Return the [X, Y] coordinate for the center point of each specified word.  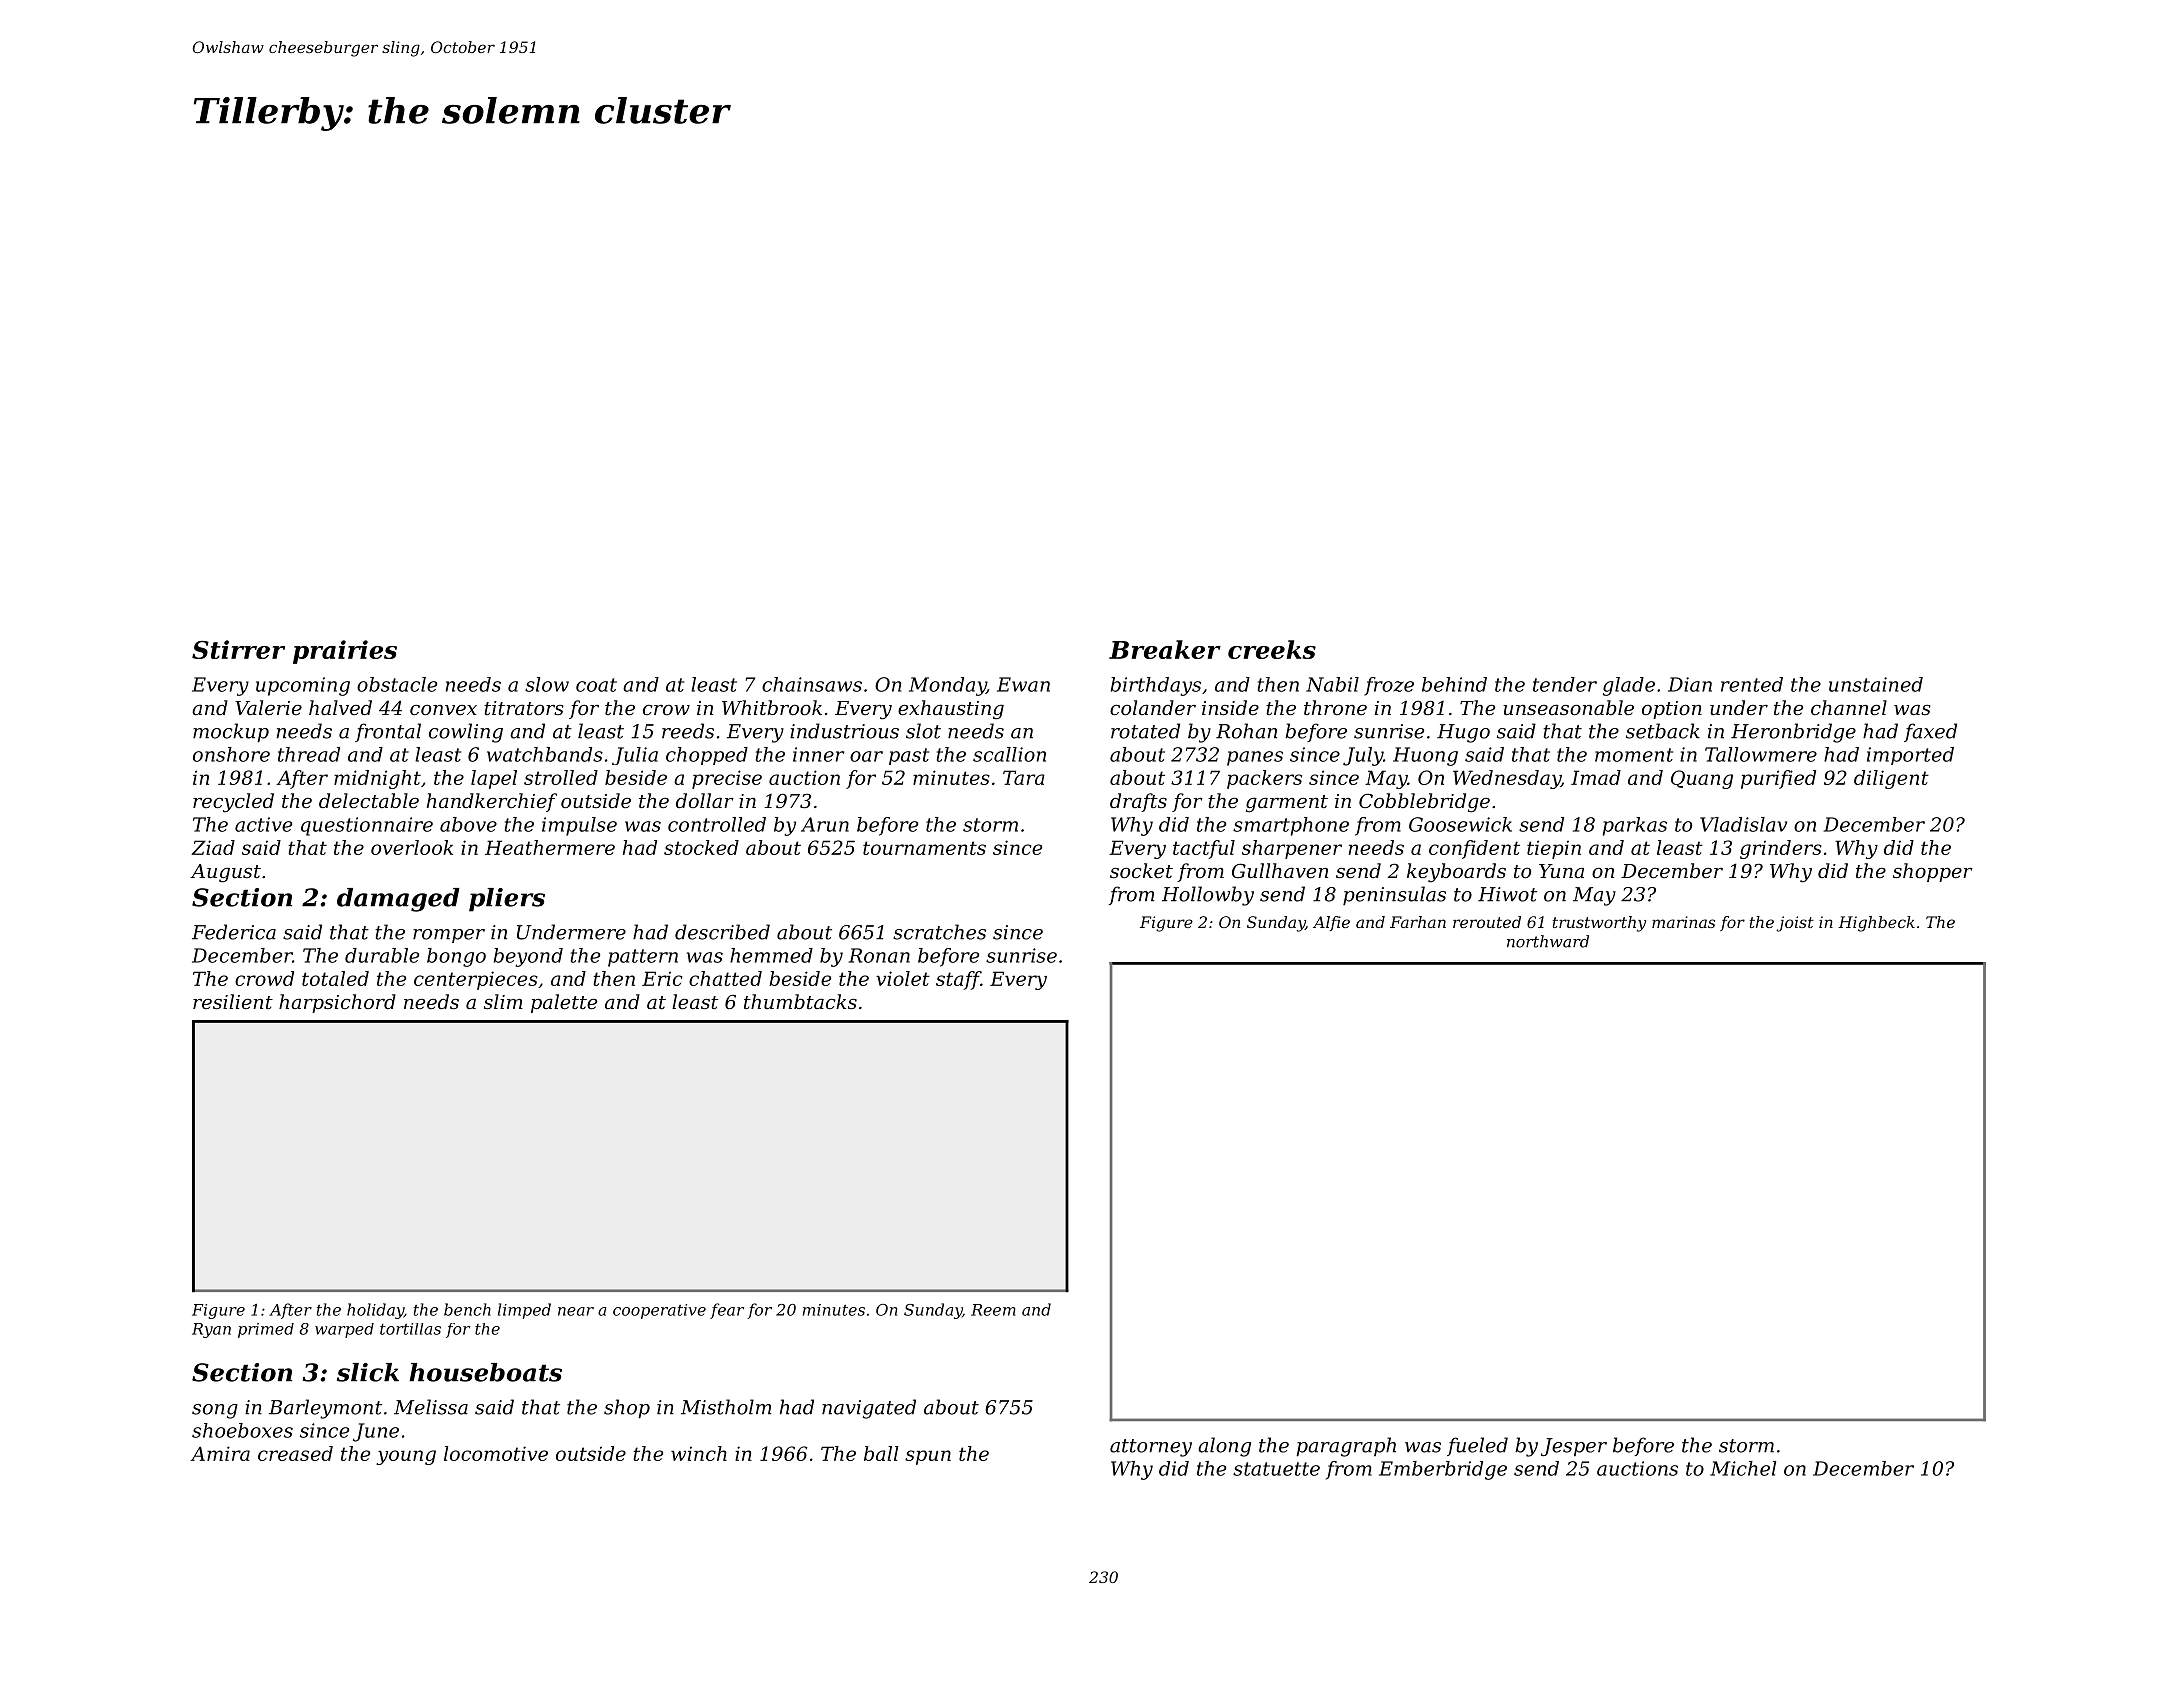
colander [1153, 707]
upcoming [303, 686]
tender [1565, 684]
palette [564, 1003]
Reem [993, 1310]
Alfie [1331, 923]
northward [1548, 941]
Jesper [1574, 1447]
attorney [1151, 1448]
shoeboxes [242, 1430]
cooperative [659, 1311]
